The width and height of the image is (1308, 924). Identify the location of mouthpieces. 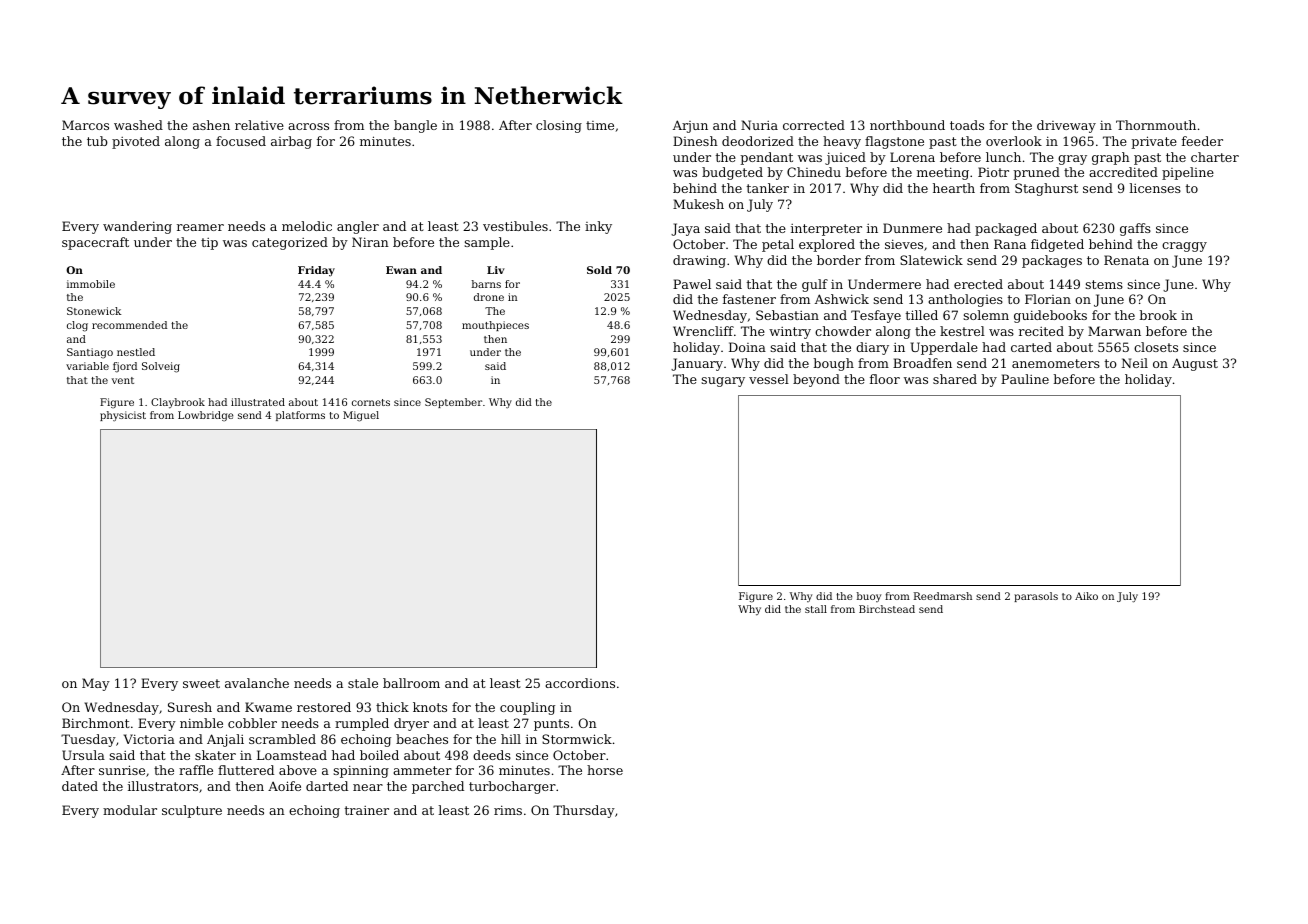
(495, 326).
